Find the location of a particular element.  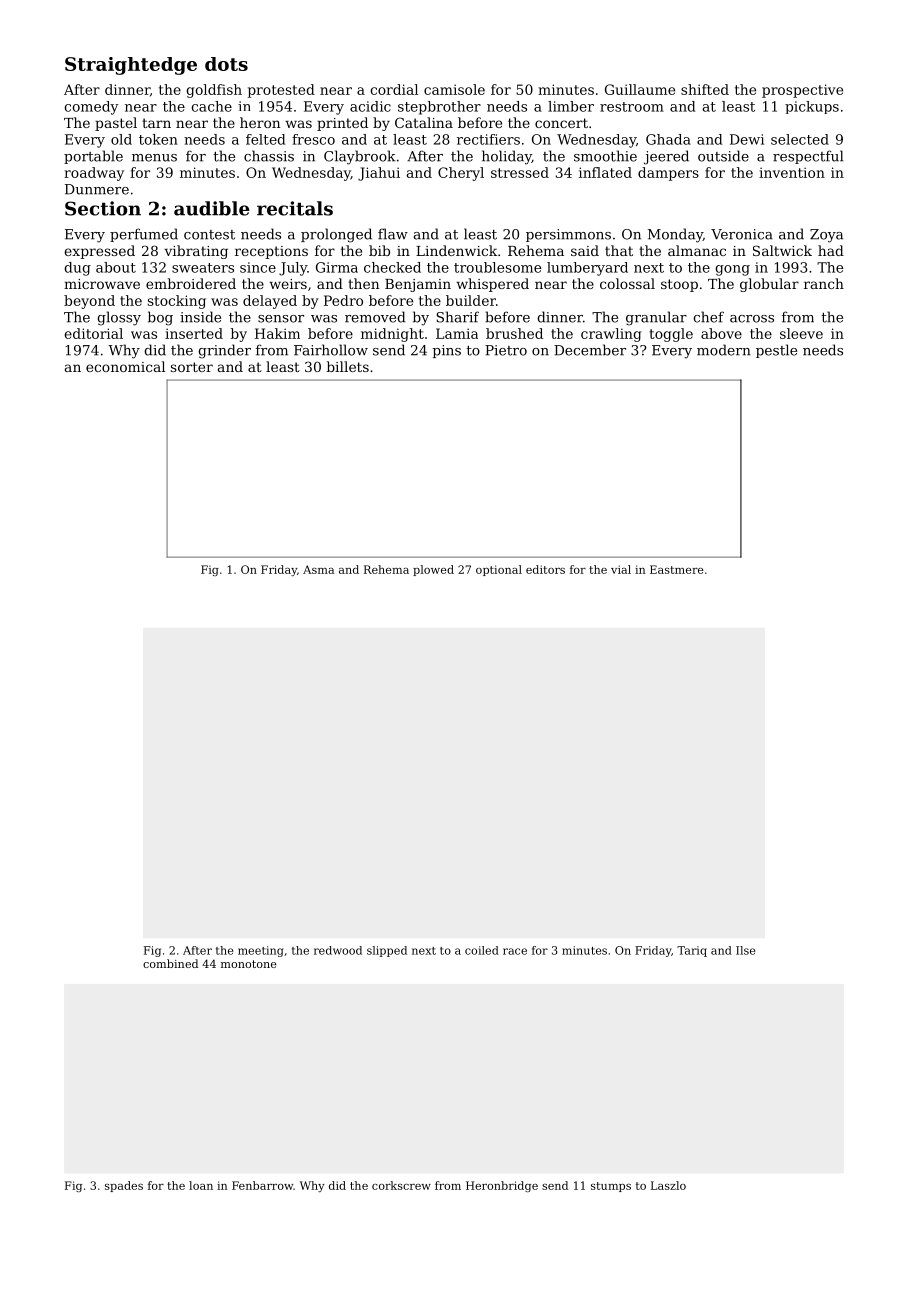

sleeve is located at coordinates (801, 333).
